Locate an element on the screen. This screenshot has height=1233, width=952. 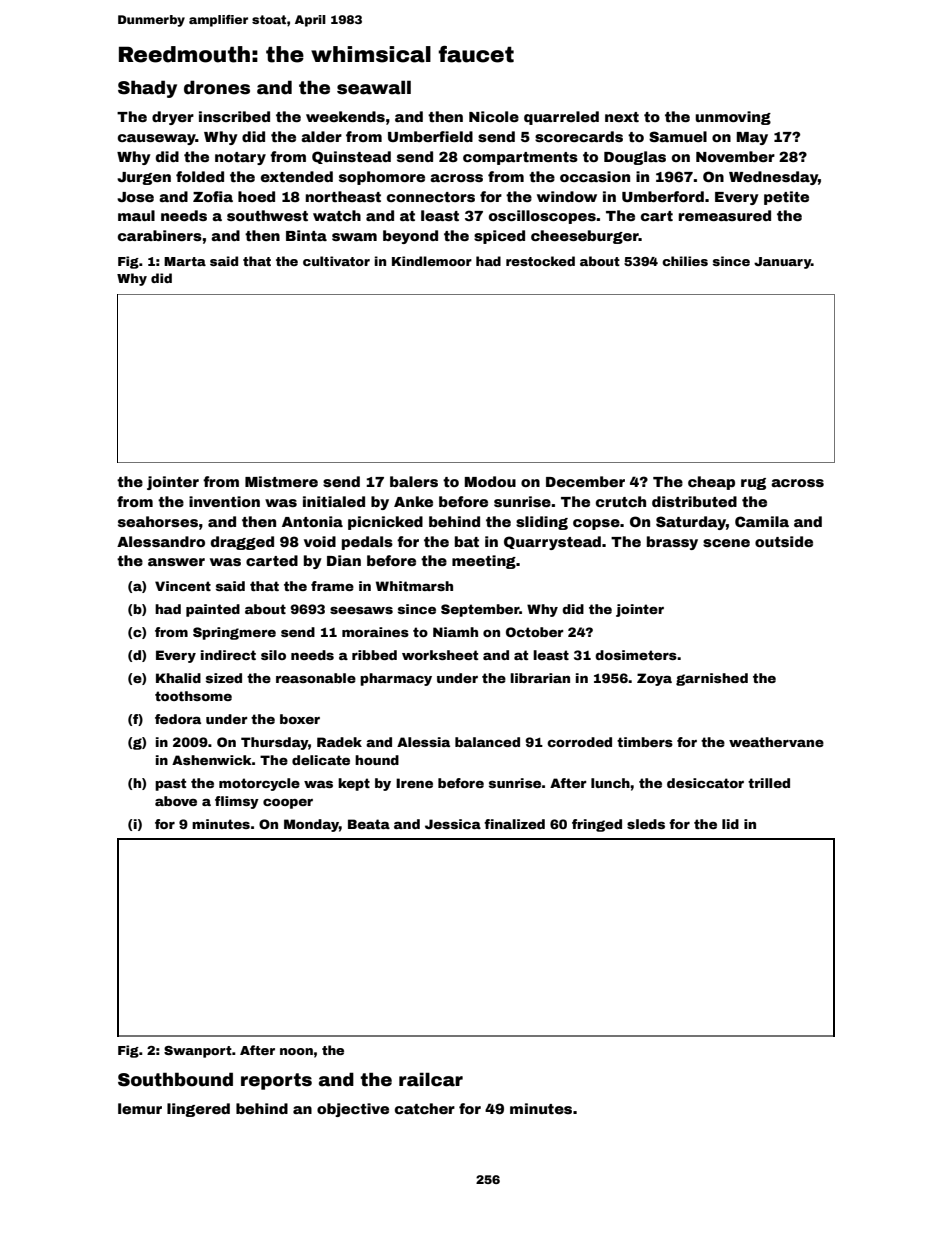
lemur is located at coordinates (140, 1108).
